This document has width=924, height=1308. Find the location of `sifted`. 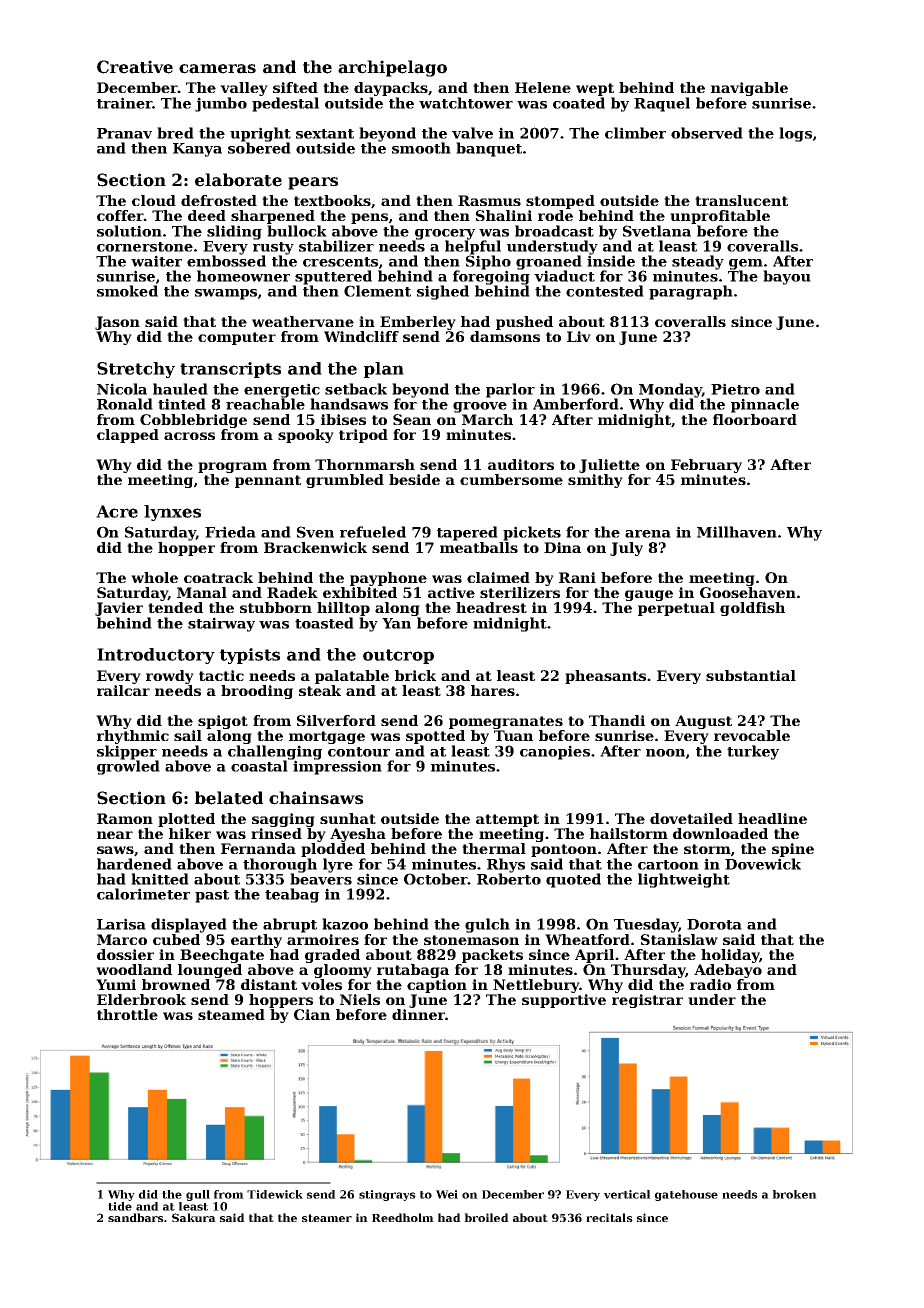

sifted is located at coordinates (295, 87).
